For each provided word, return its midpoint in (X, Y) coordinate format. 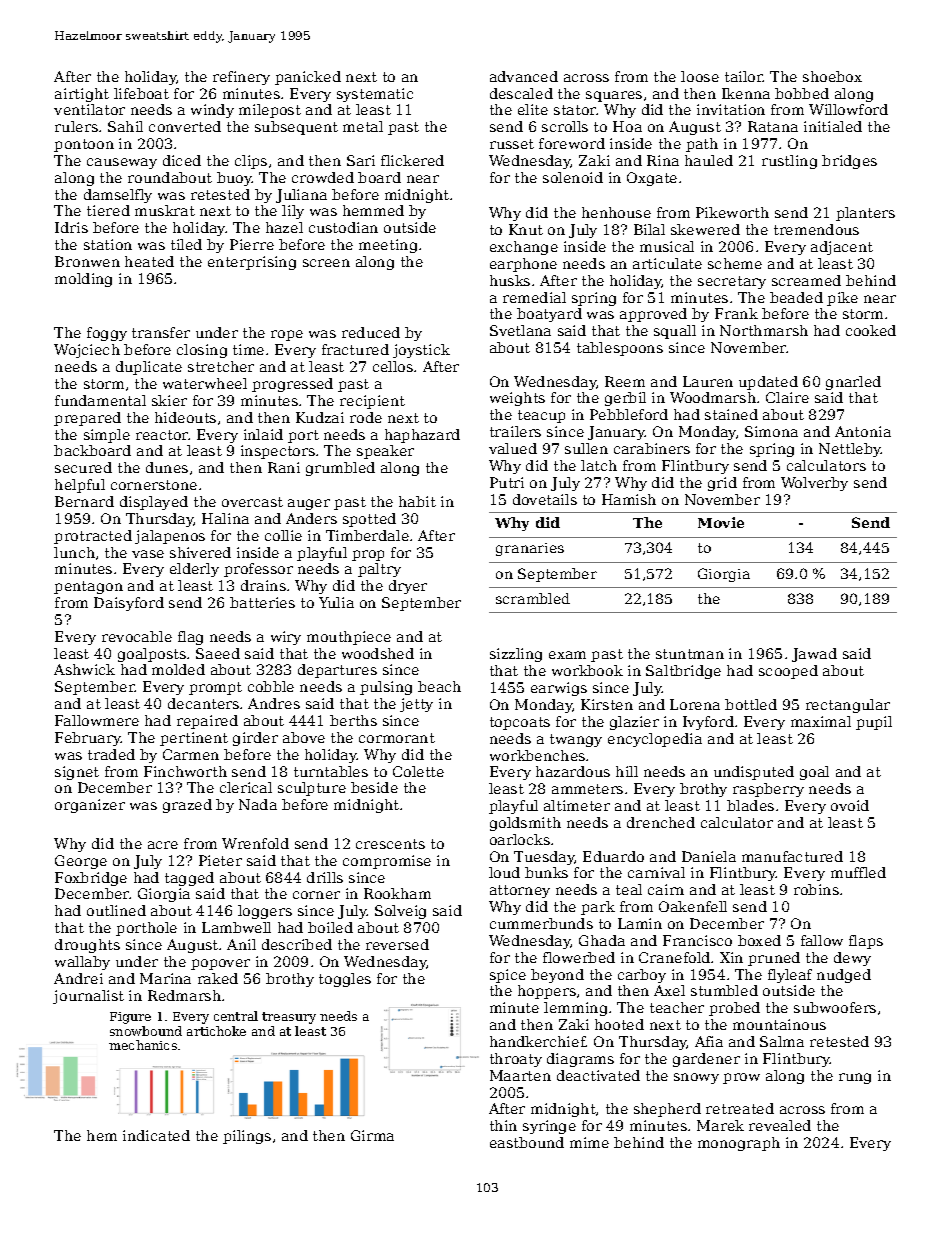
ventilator (89, 109)
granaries (530, 549)
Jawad (814, 655)
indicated (156, 1135)
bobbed (802, 93)
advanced (524, 76)
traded (111, 754)
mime (589, 1142)
